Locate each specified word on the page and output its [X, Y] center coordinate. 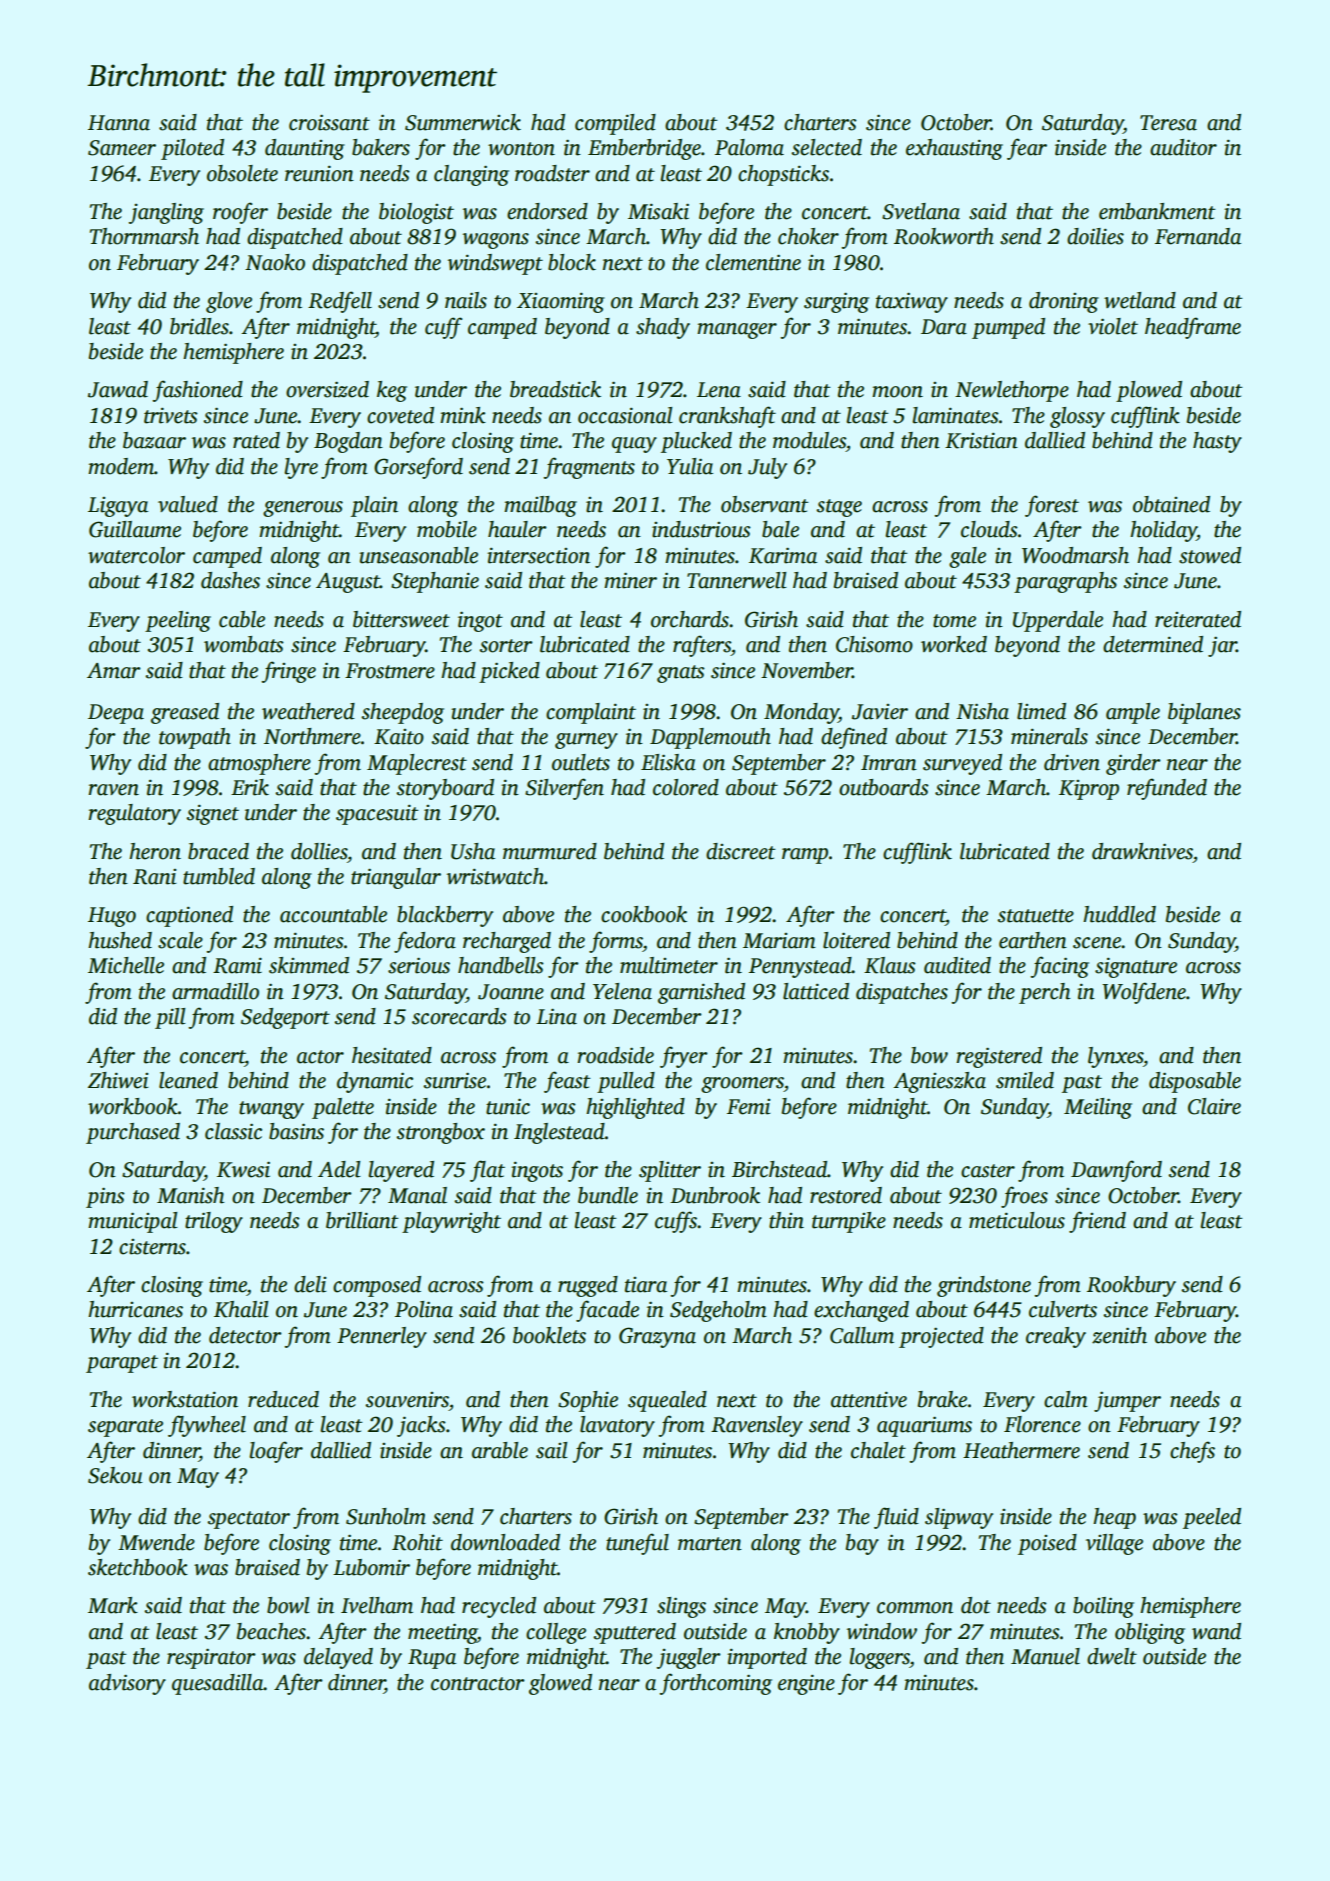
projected [941, 1337]
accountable [333, 914]
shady [663, 328]
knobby [807, 1633]
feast [567, 1082]
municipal [133, 1222]
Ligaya [118, 507]
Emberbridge [644, 149]
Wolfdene [1144, 993]
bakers [381, 147]
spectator [248, 1520]
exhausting [954, 149]
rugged [588, 1286]
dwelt [1112, 1656]
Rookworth [944, 236]
